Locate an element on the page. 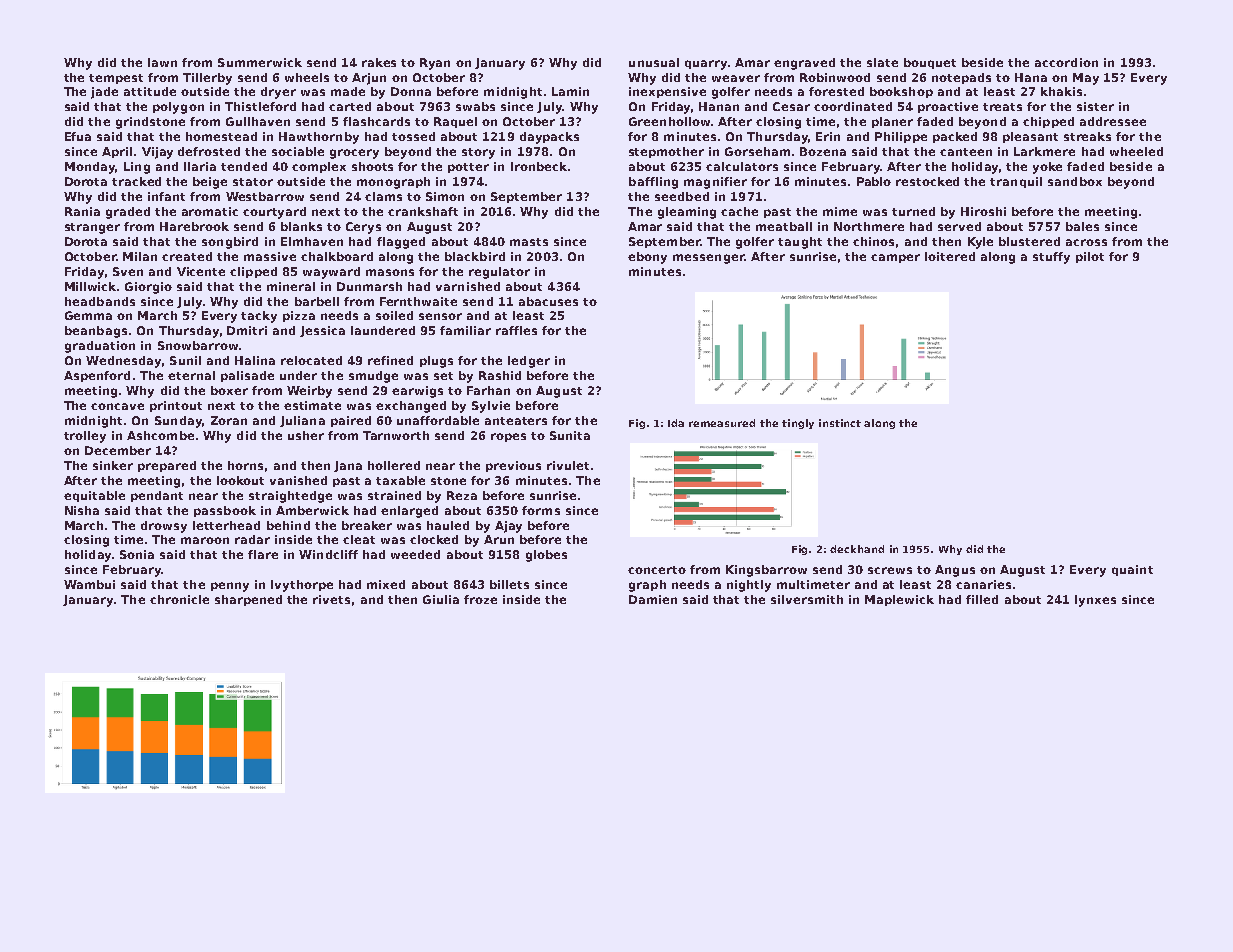 Image resolution: width=1233 pixels, height=952 pixels. abacuses is located at coordinates (548, 301).
